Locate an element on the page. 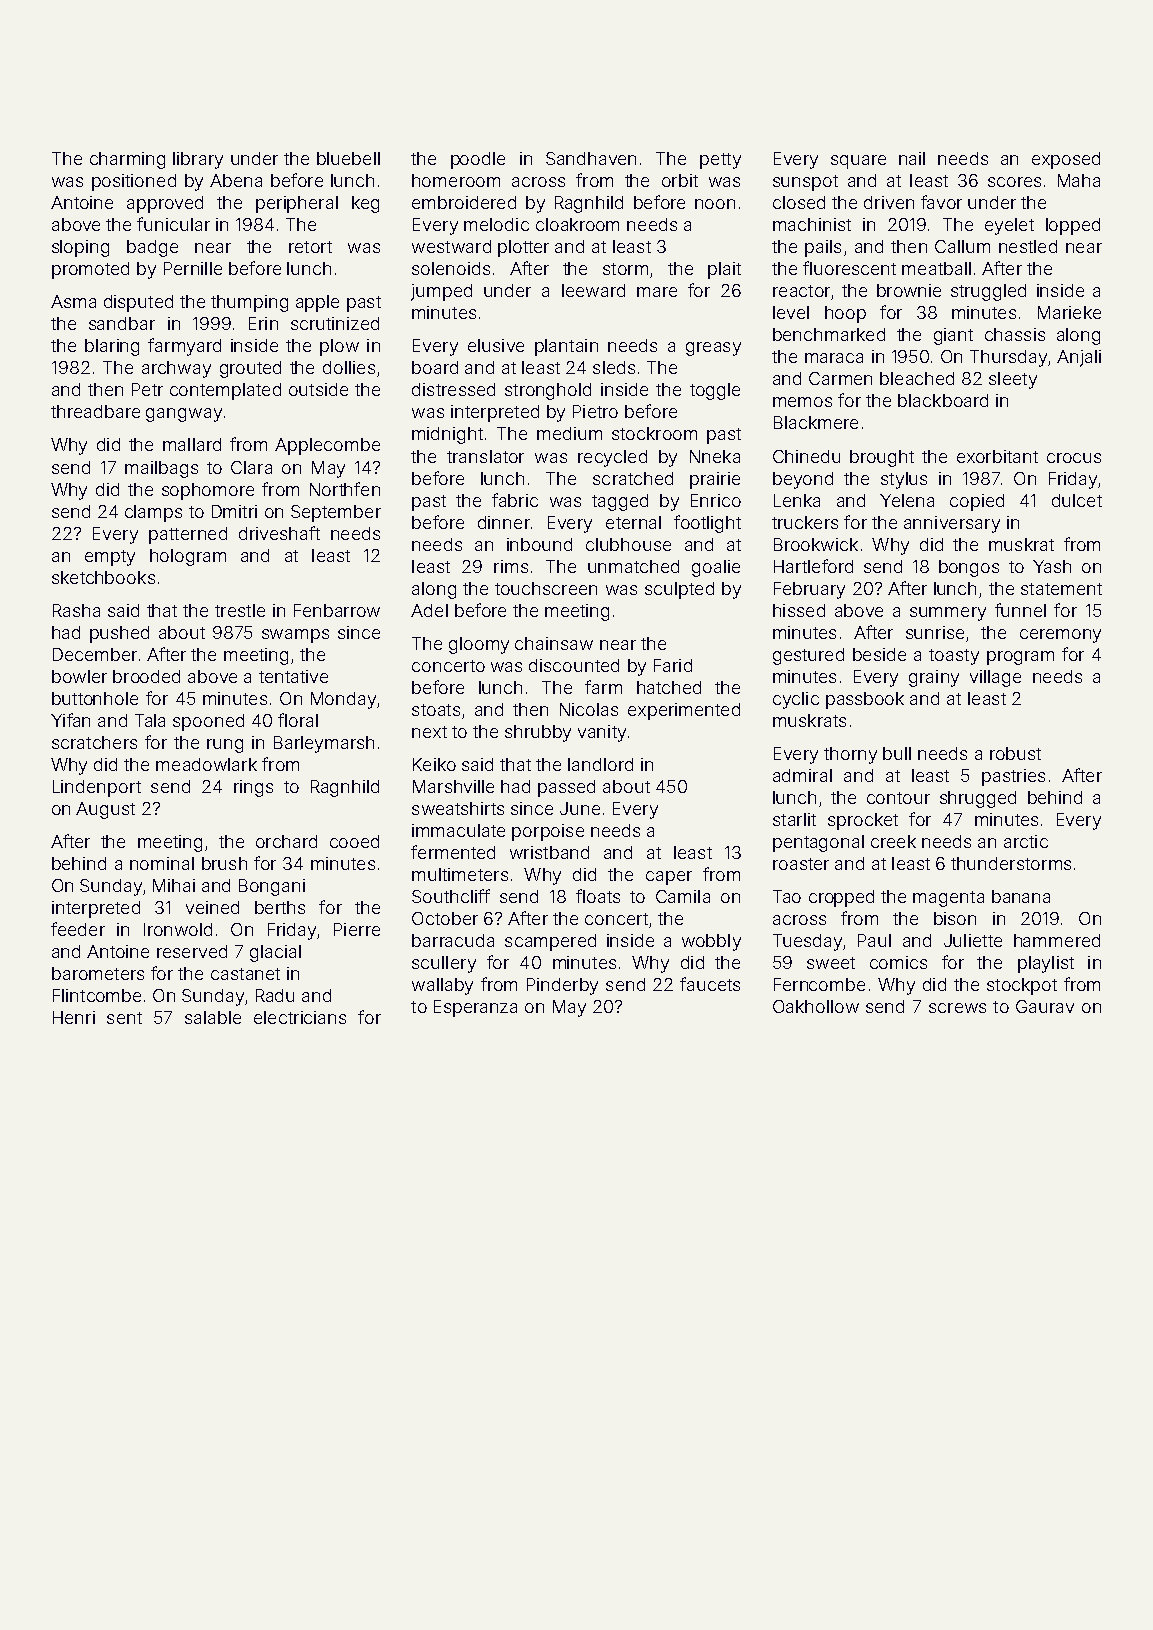 Image resolution: width=1153 pixels, height=1630 pixels. electricians is located at coordinates (300, 1017).
